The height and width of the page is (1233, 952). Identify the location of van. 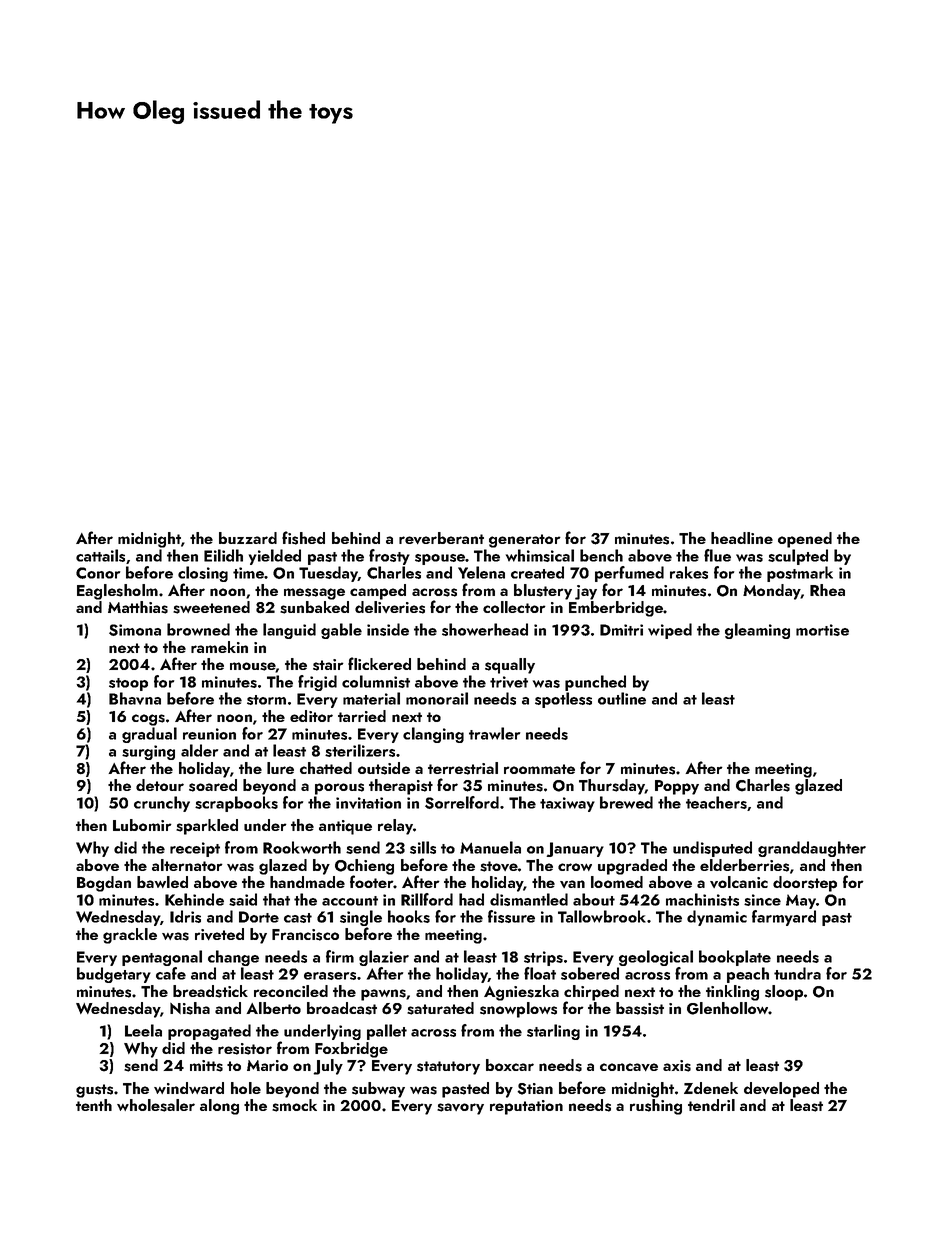
(572, 884).
